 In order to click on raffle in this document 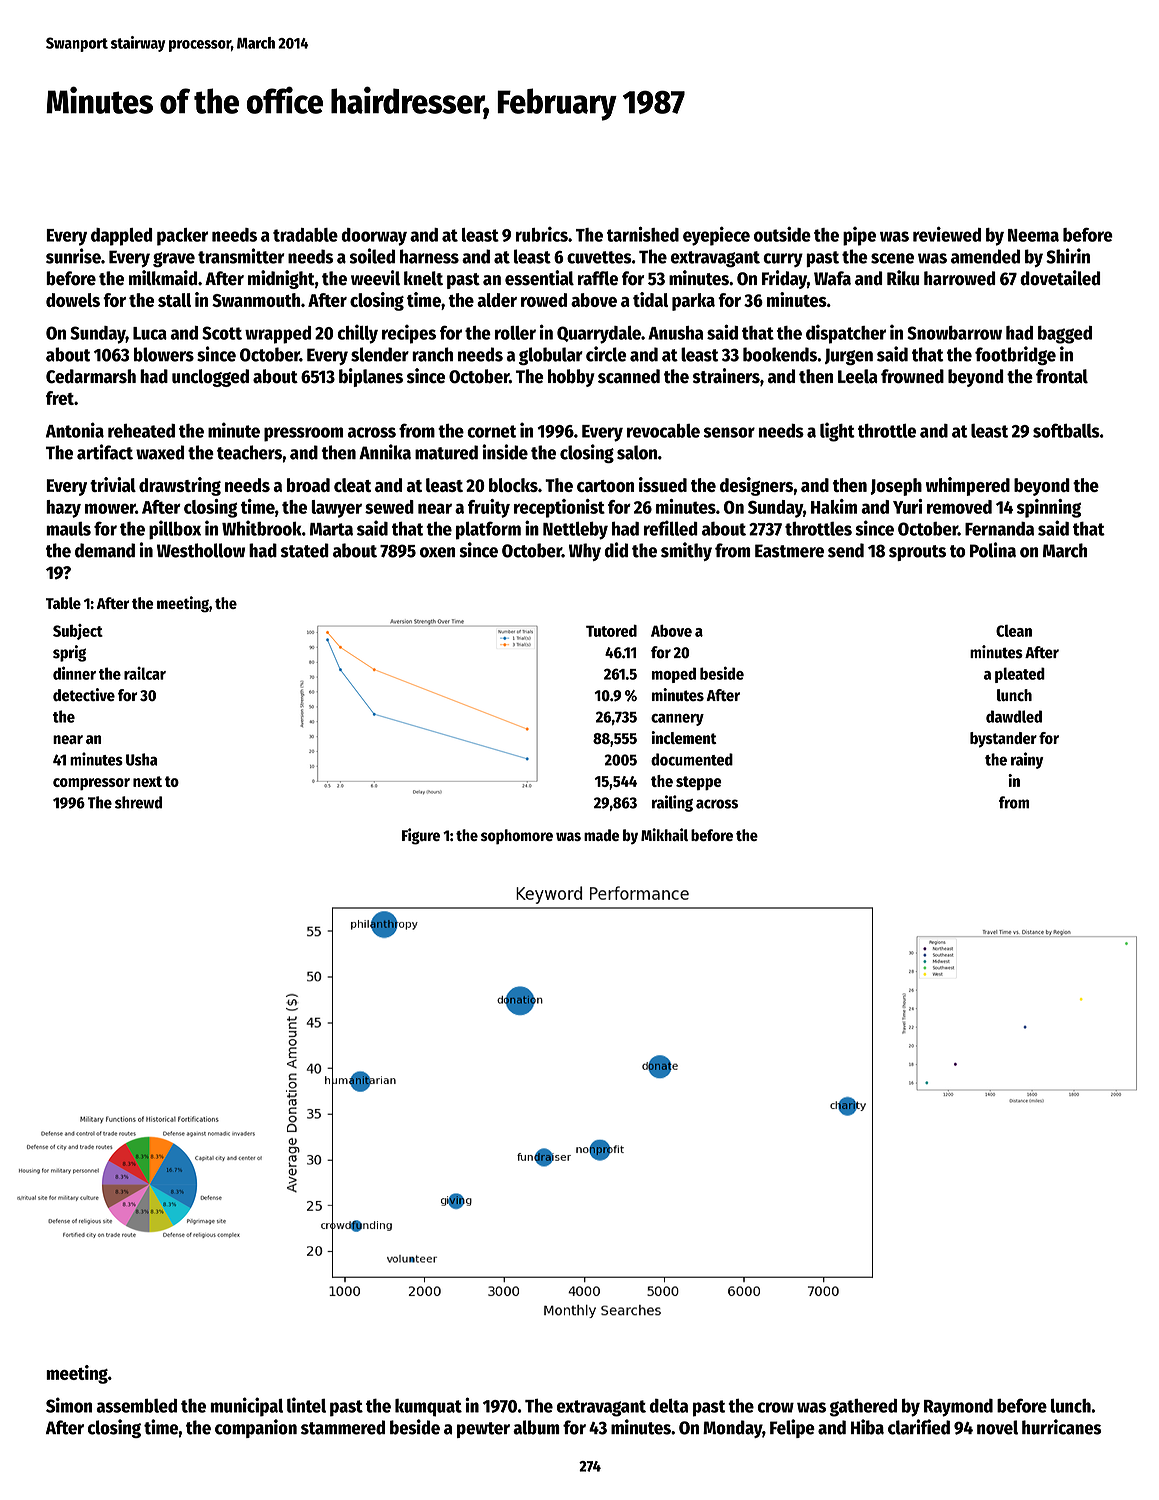, I will do `click(598, 278)`.
